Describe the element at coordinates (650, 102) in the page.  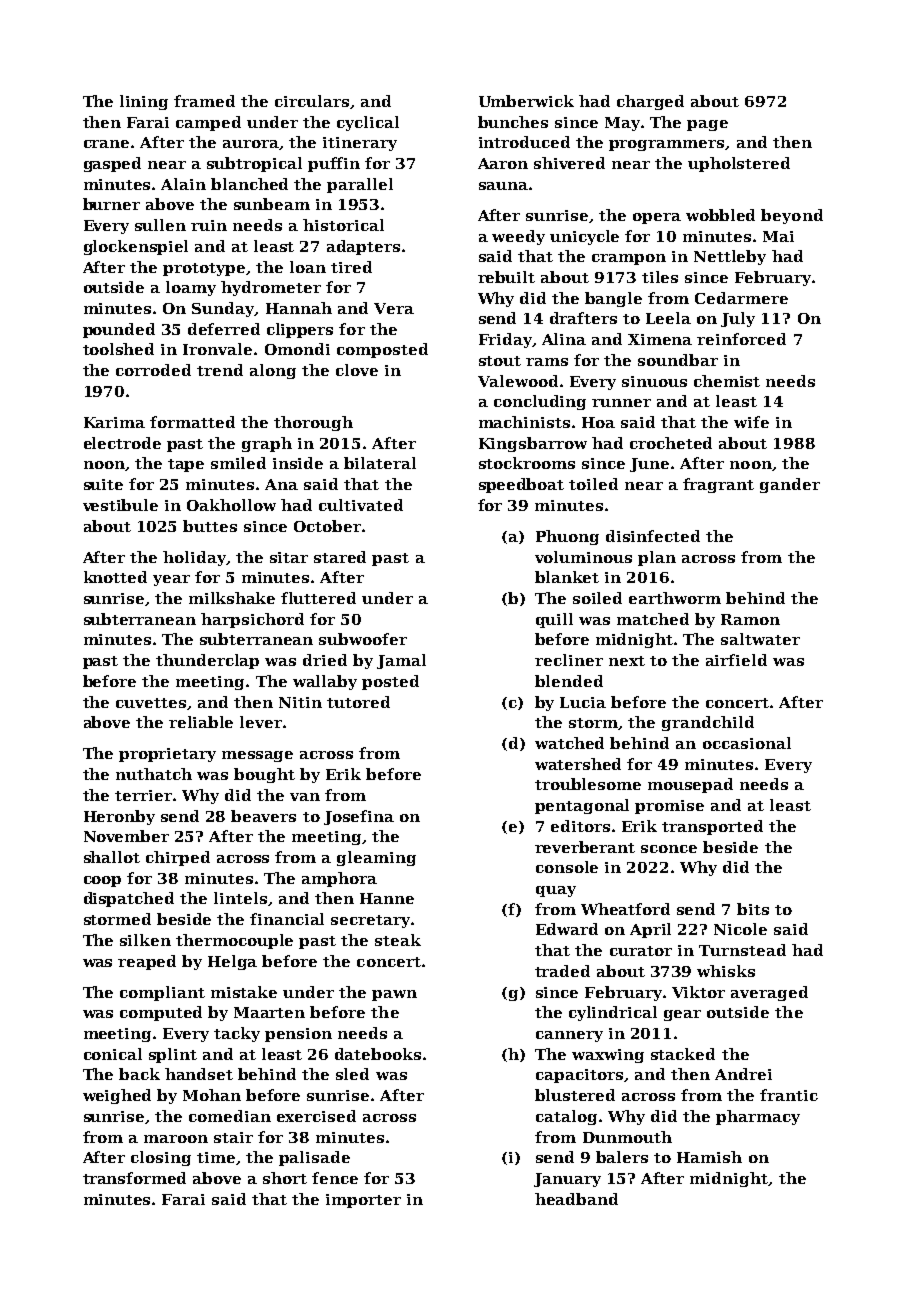
I see `charged` at that location.
